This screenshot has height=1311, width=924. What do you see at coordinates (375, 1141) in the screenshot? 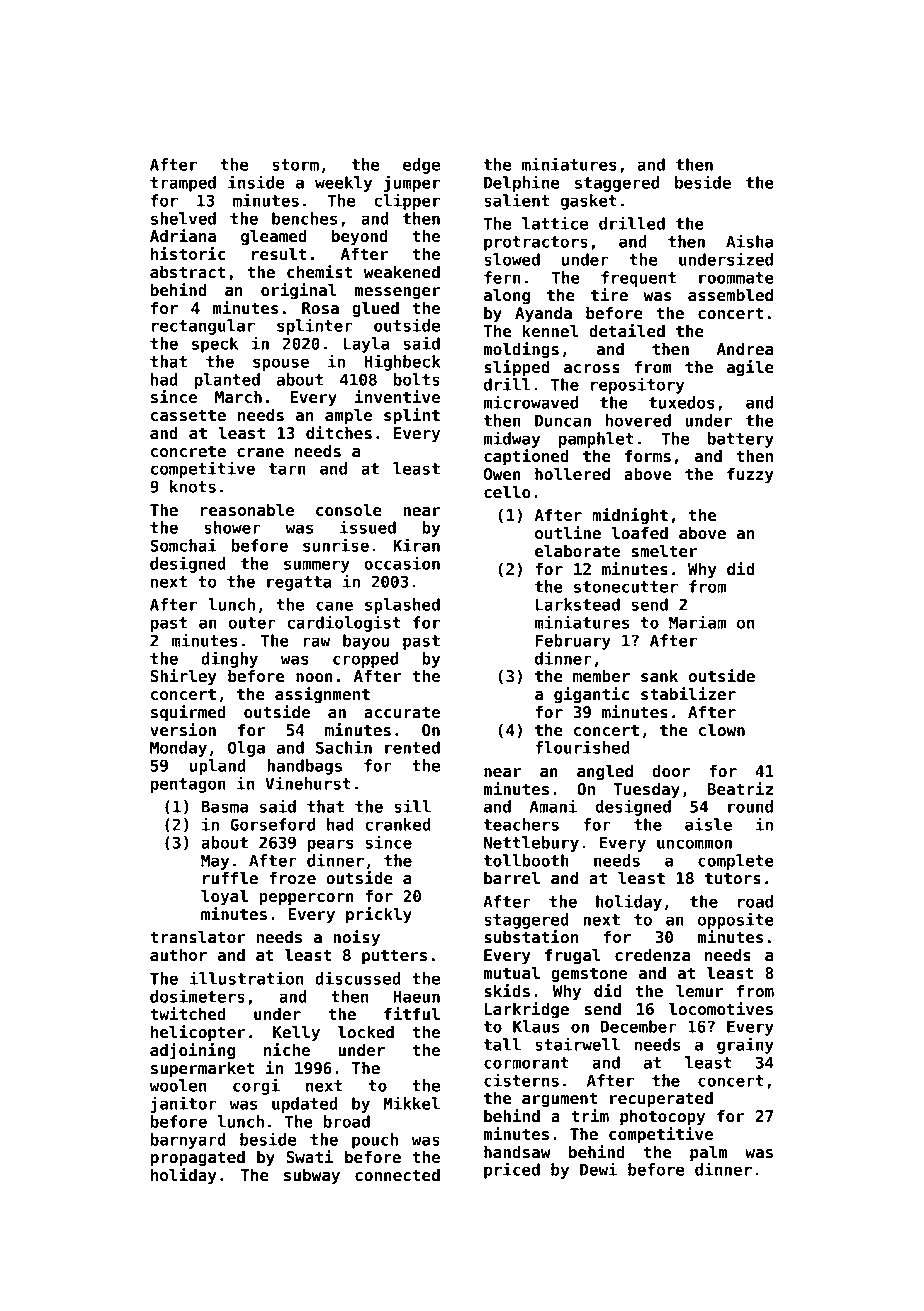
I see `pouch` at bounding box center [375, 1141].
